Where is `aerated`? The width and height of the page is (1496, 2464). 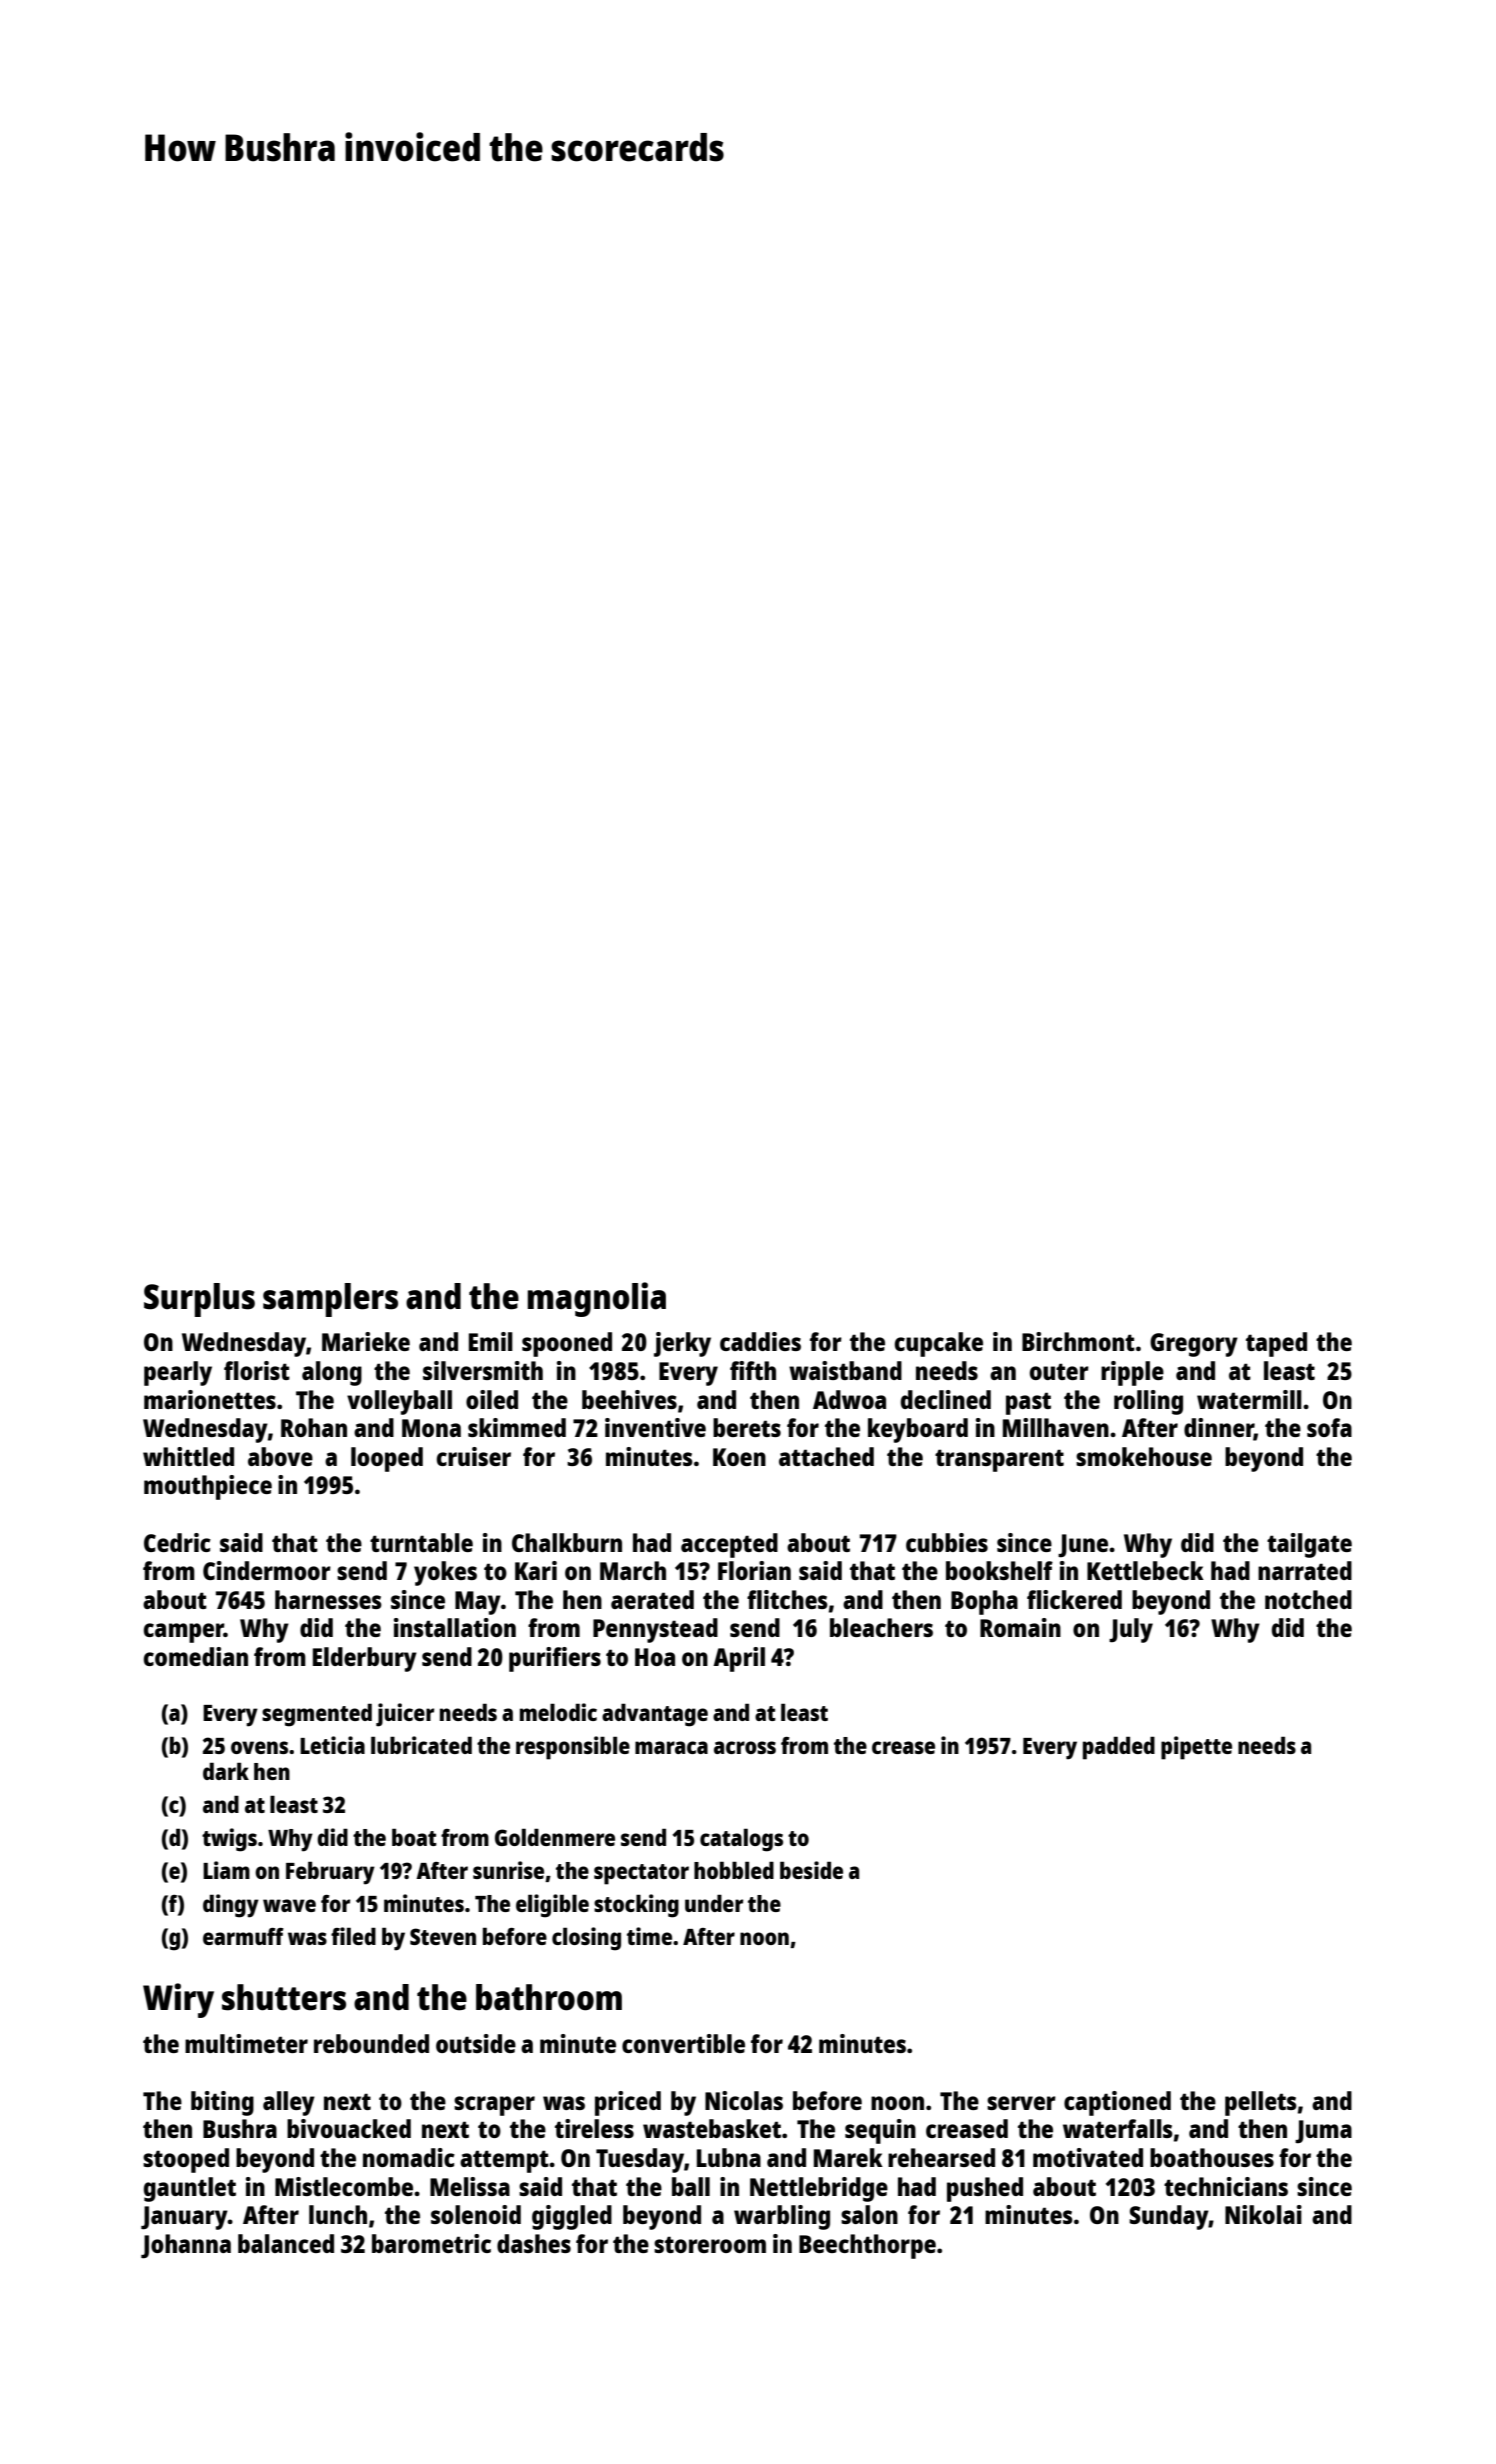 aerated is located at coordinates (652, 1599).
